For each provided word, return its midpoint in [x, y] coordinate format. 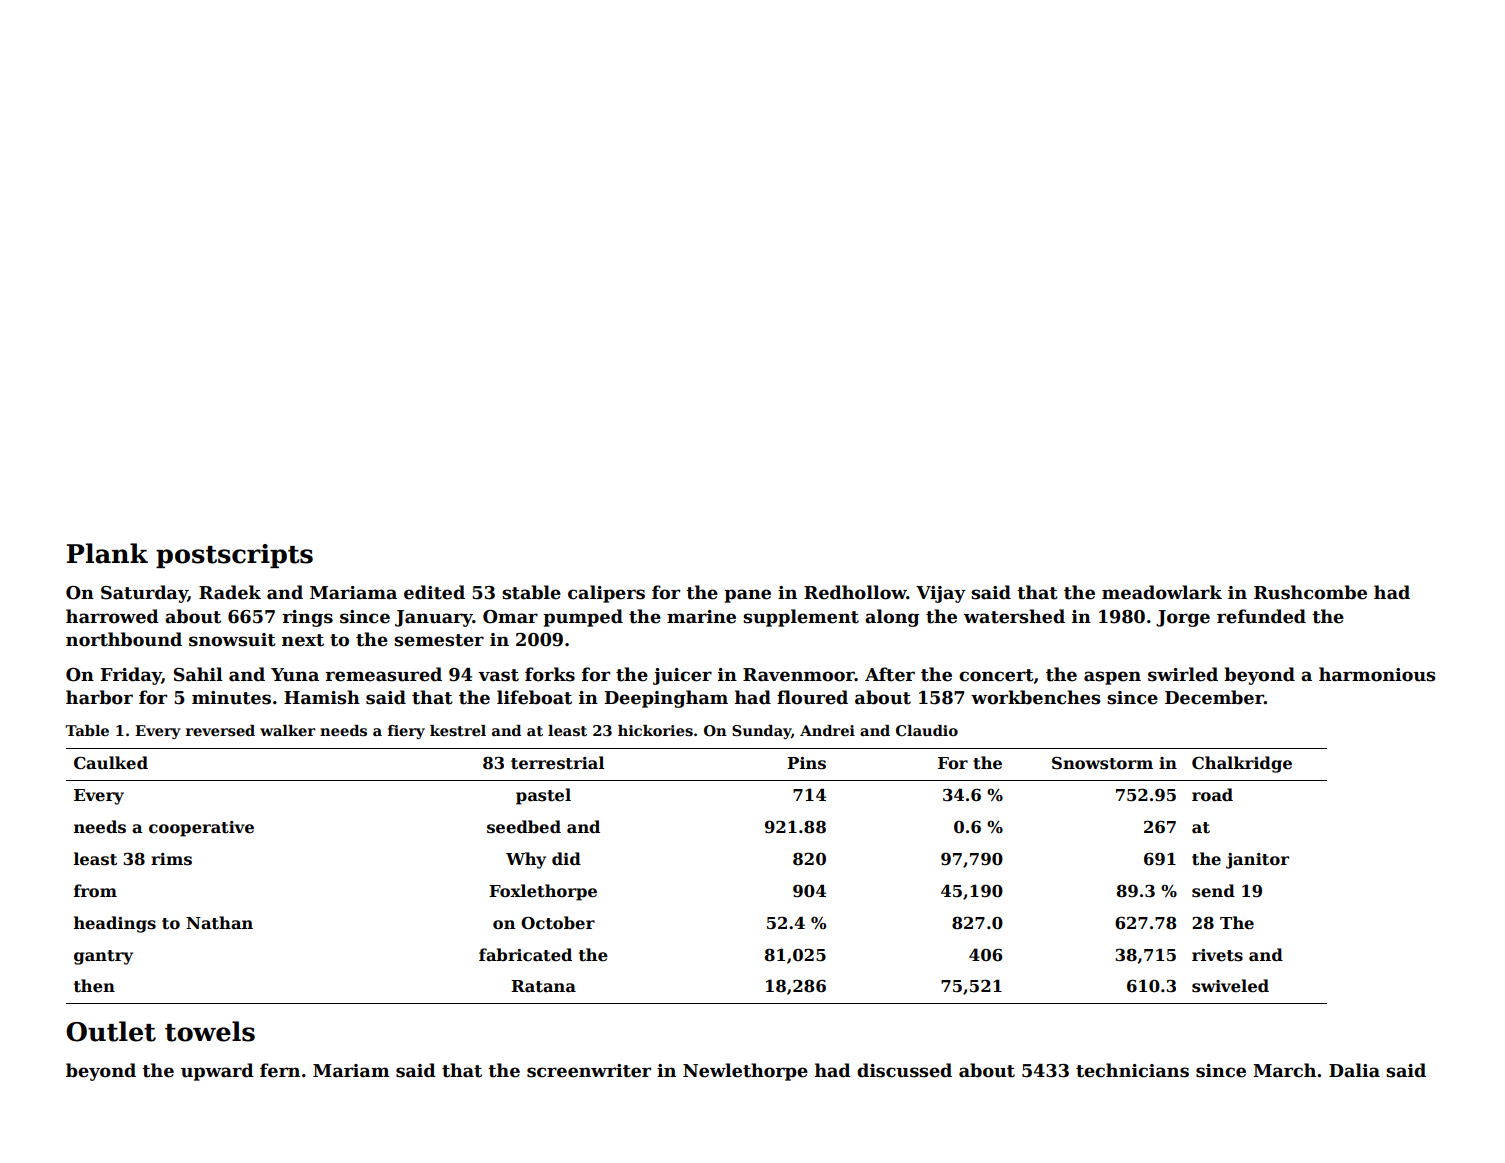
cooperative [201, 829]
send [1213, 891]
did [566, 858]
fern [280, 1070]
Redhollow [855, 592]
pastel [543, 796]
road [1212, 795]
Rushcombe [1310, 592]
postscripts [234, 556]
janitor [1257, 861]
